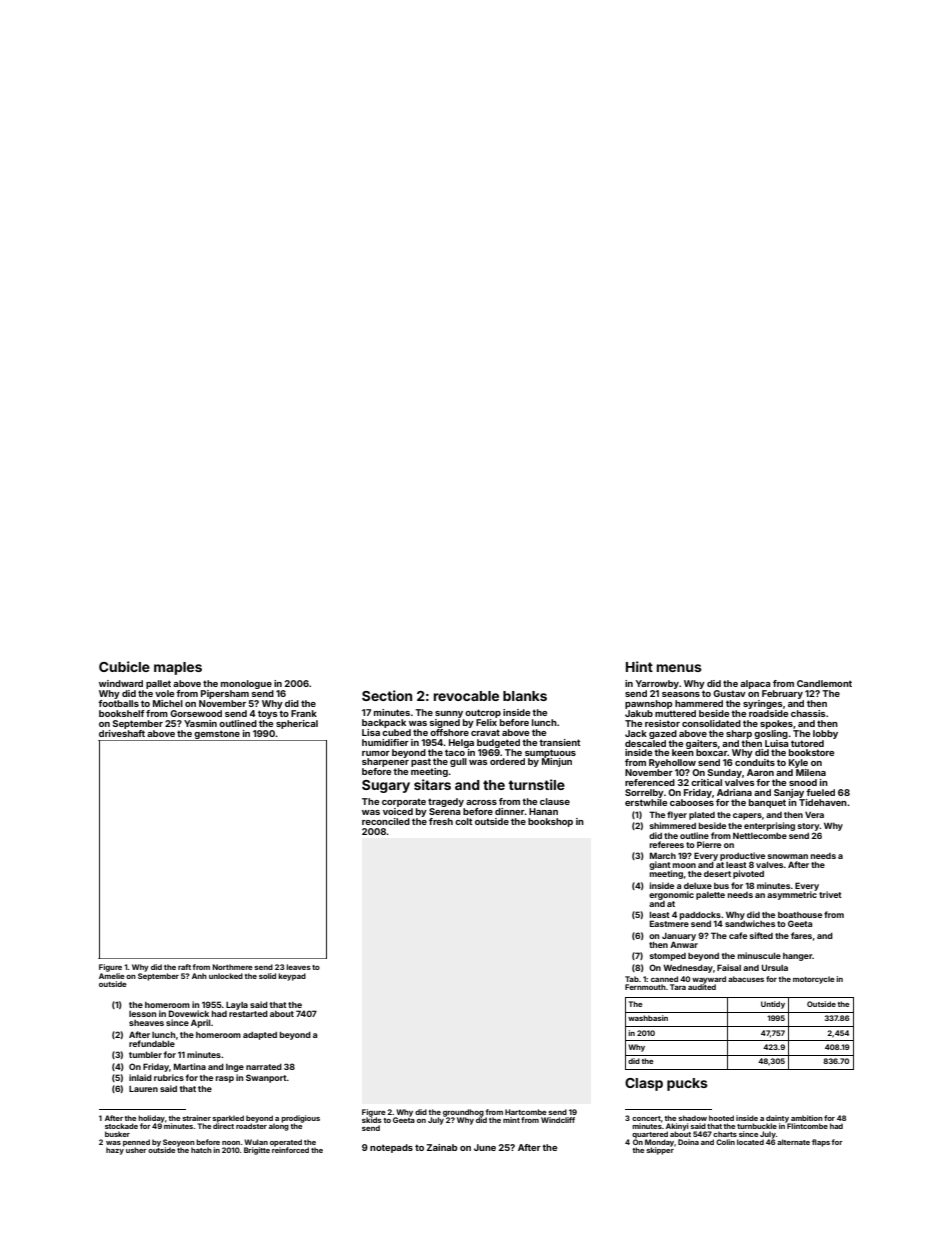  I want to click on rasp, so click(225, 1079).
